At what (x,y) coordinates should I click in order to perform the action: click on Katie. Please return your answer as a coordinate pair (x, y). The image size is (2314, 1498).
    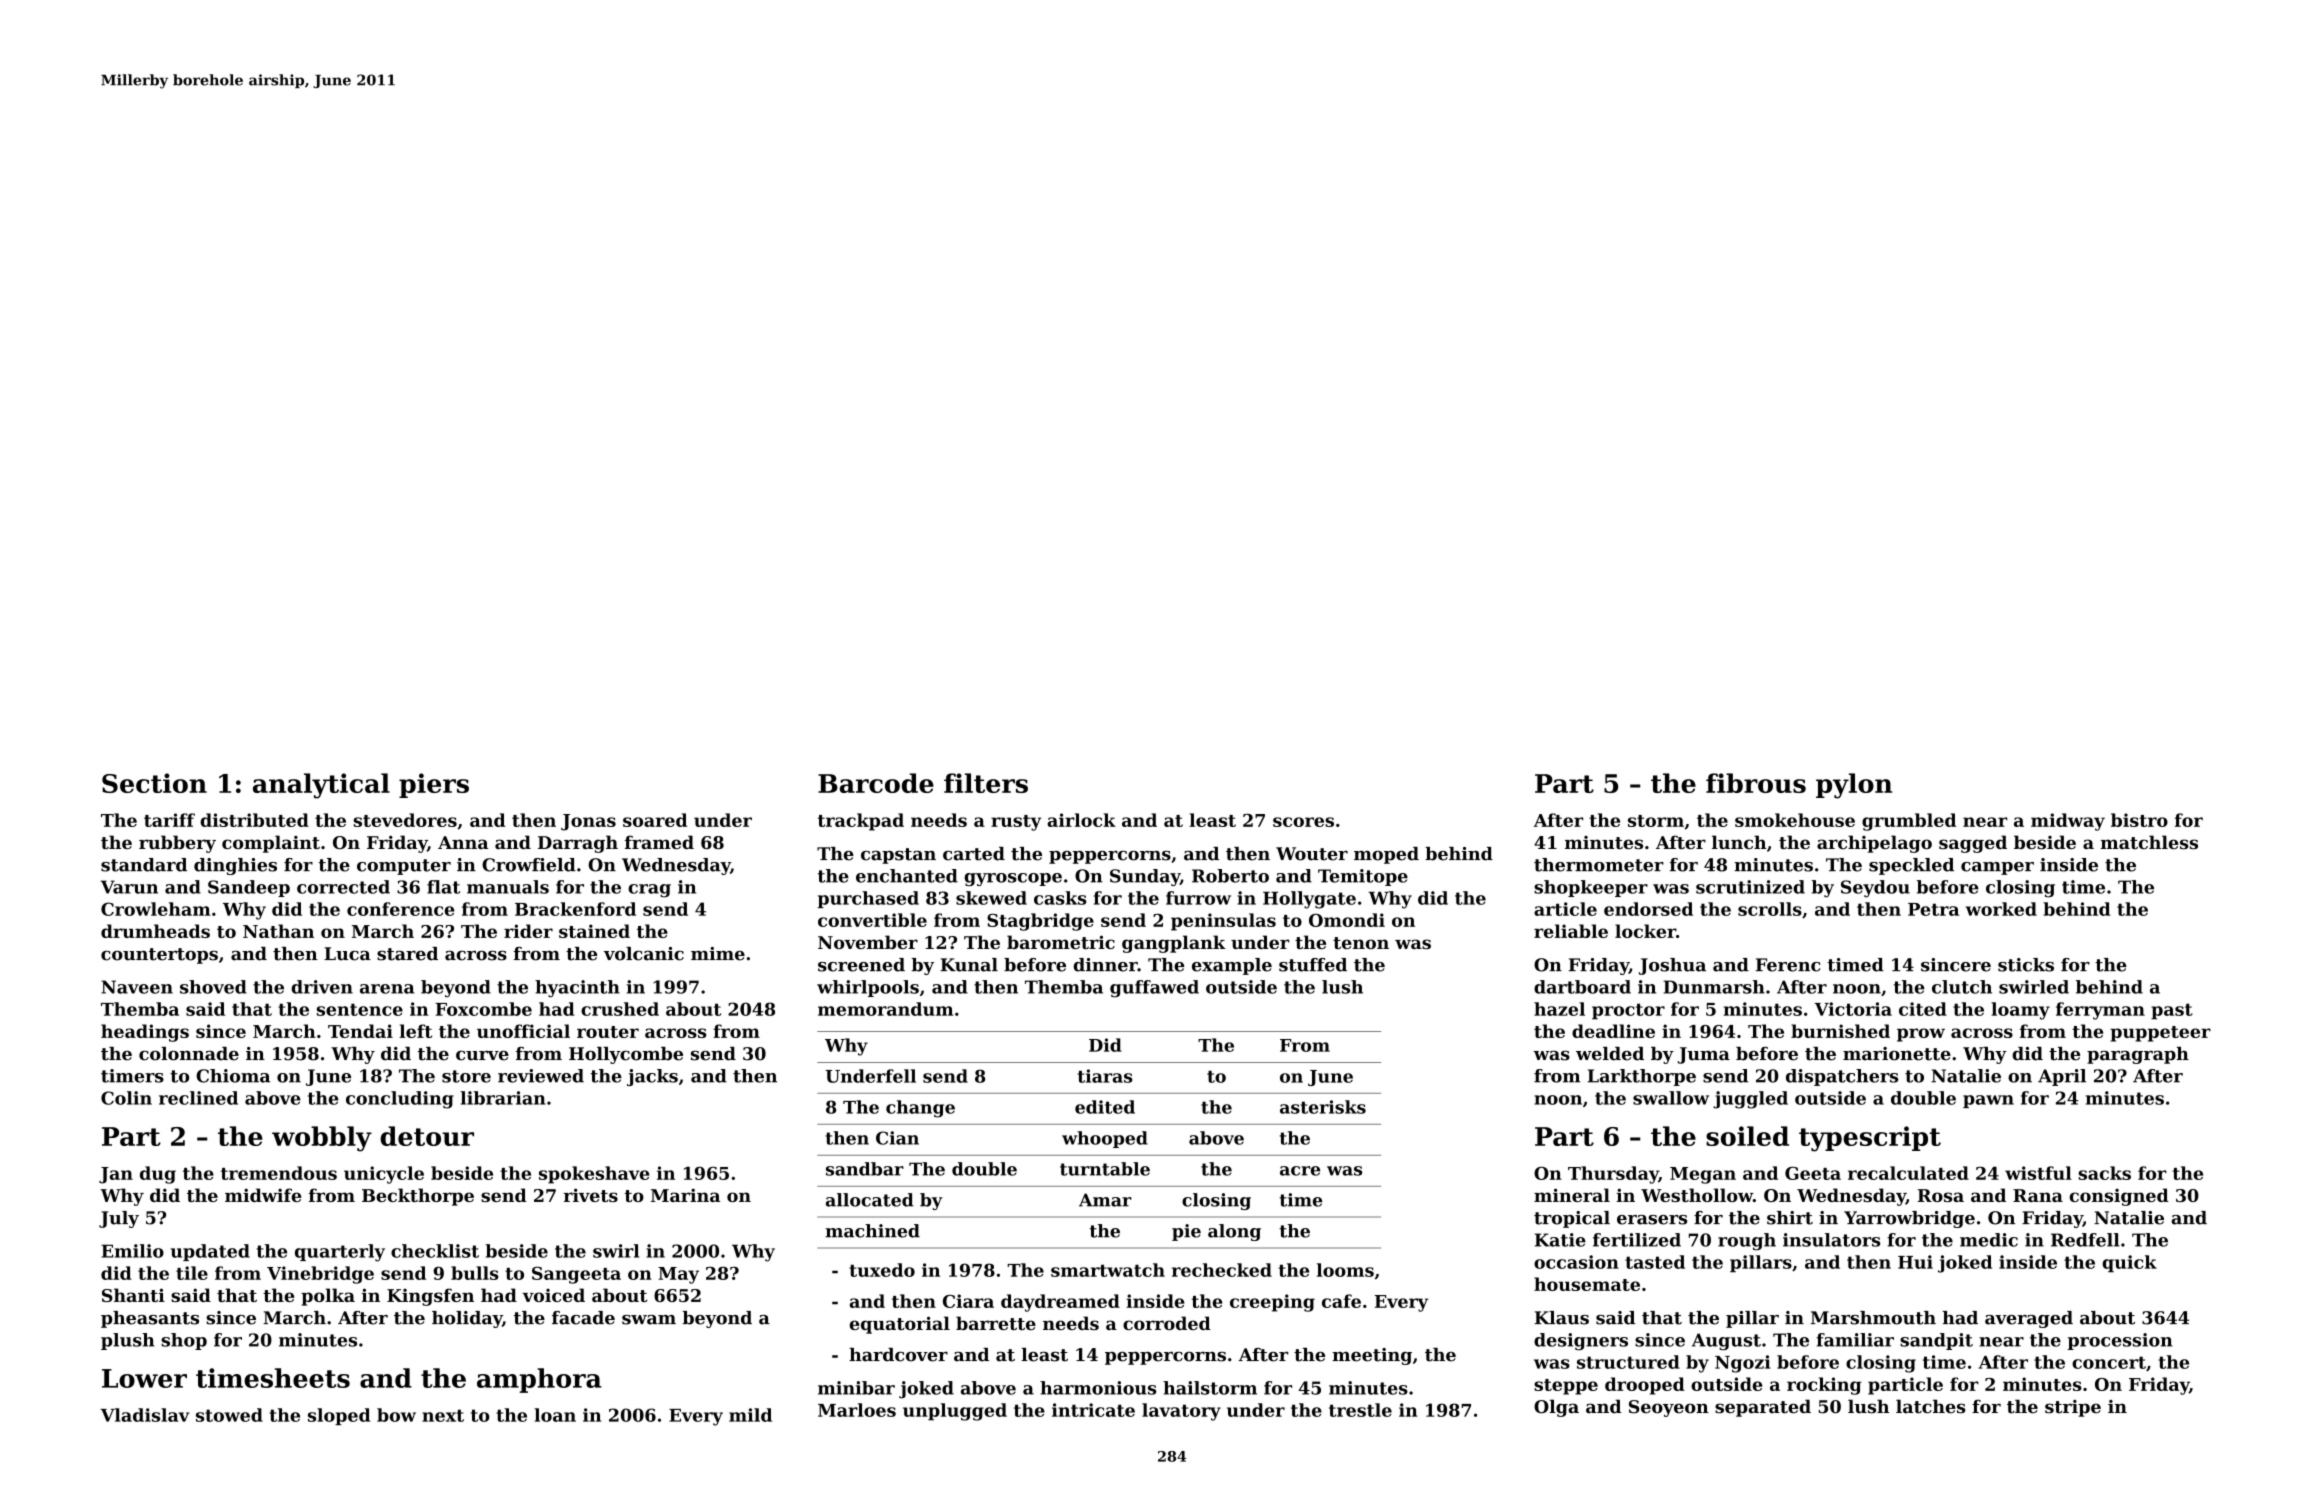
    Looking at the image, I should click on (1560, 1240).
